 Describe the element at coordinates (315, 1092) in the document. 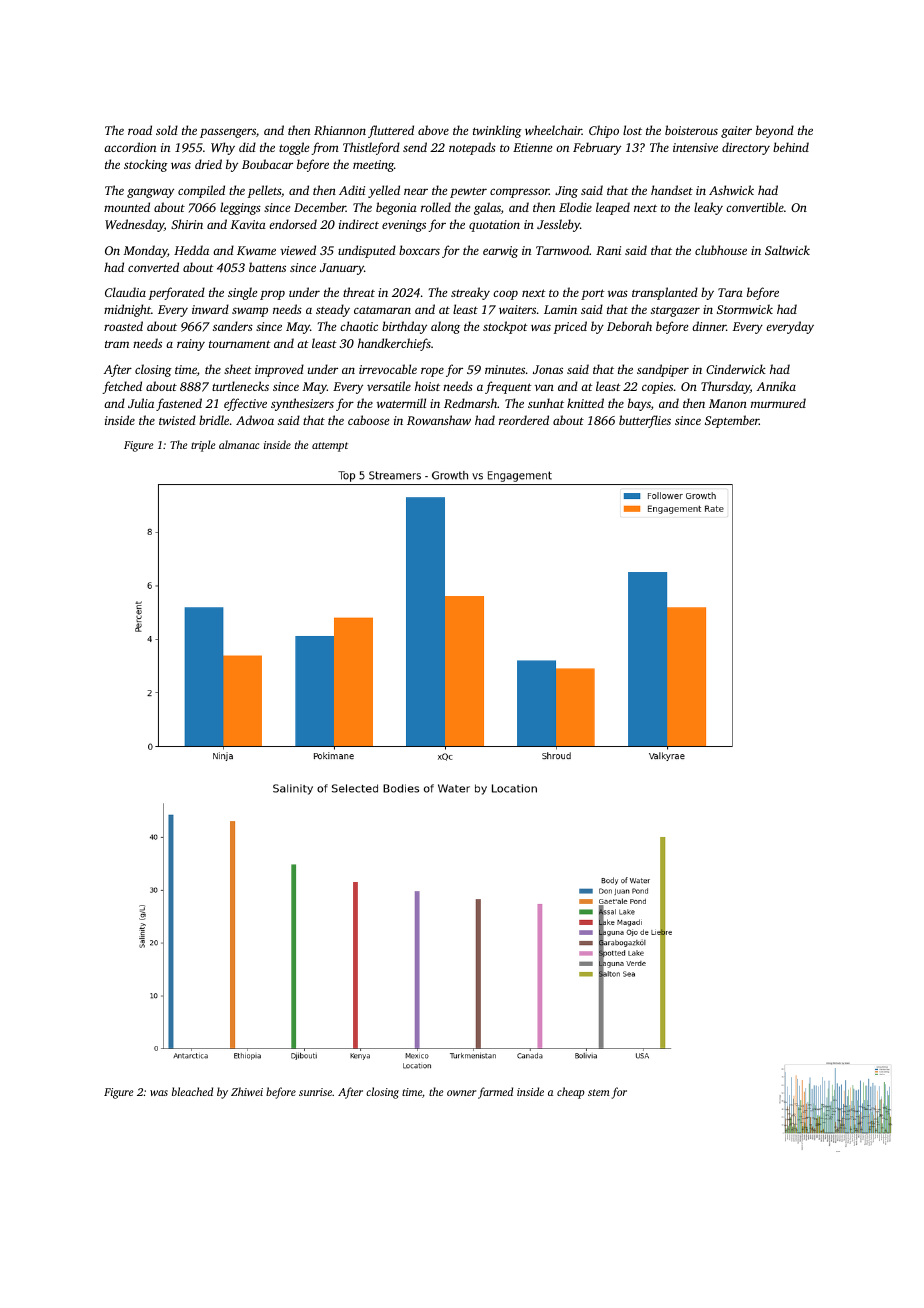

I see `sunrise` at that location.
